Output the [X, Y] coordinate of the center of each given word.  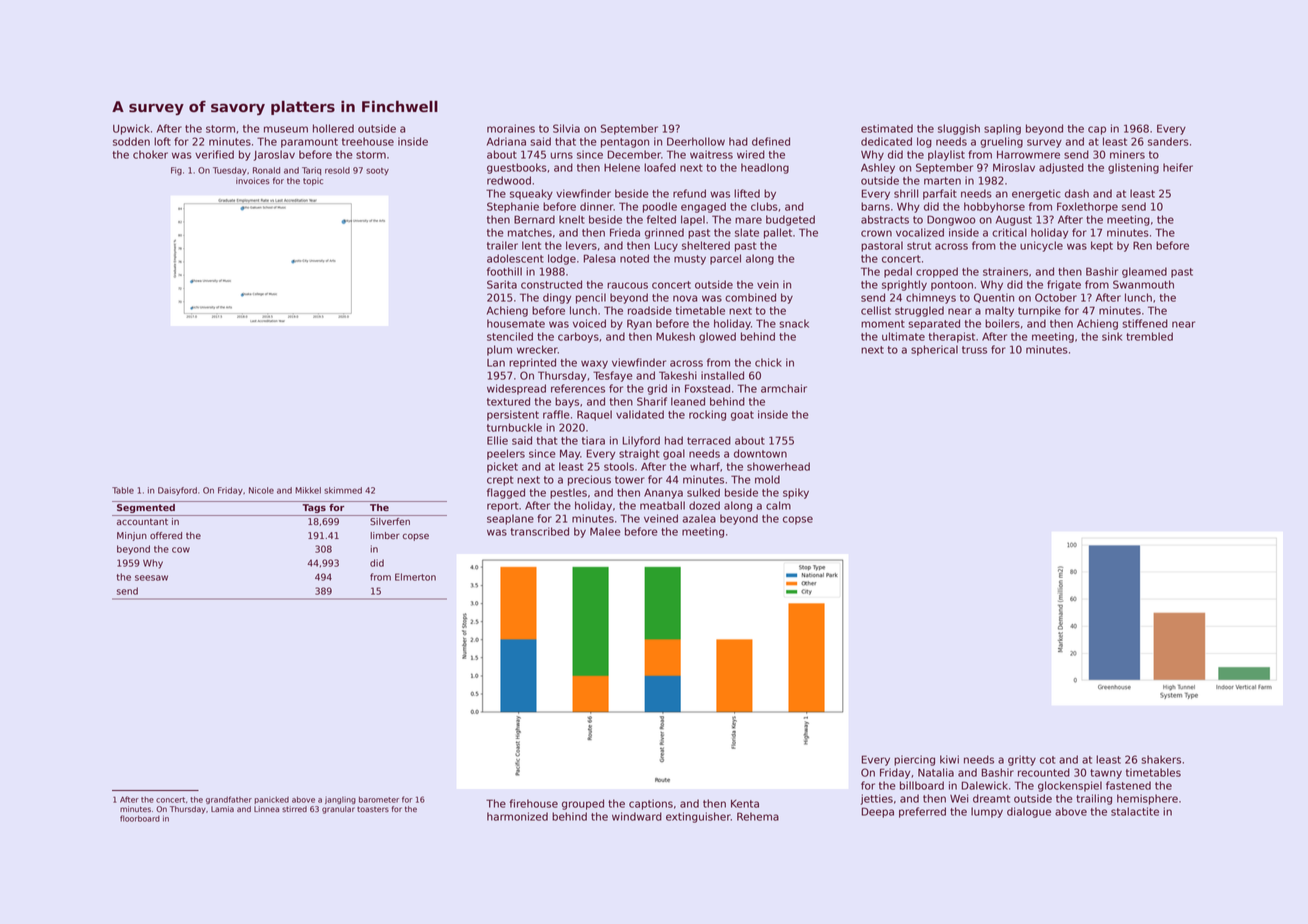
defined [771, 141]
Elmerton [415, 577]
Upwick [131, 129]
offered [166, 535]
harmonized [517, 816]
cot [1047, 760]
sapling [1002, 129]
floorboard [140, 818]
